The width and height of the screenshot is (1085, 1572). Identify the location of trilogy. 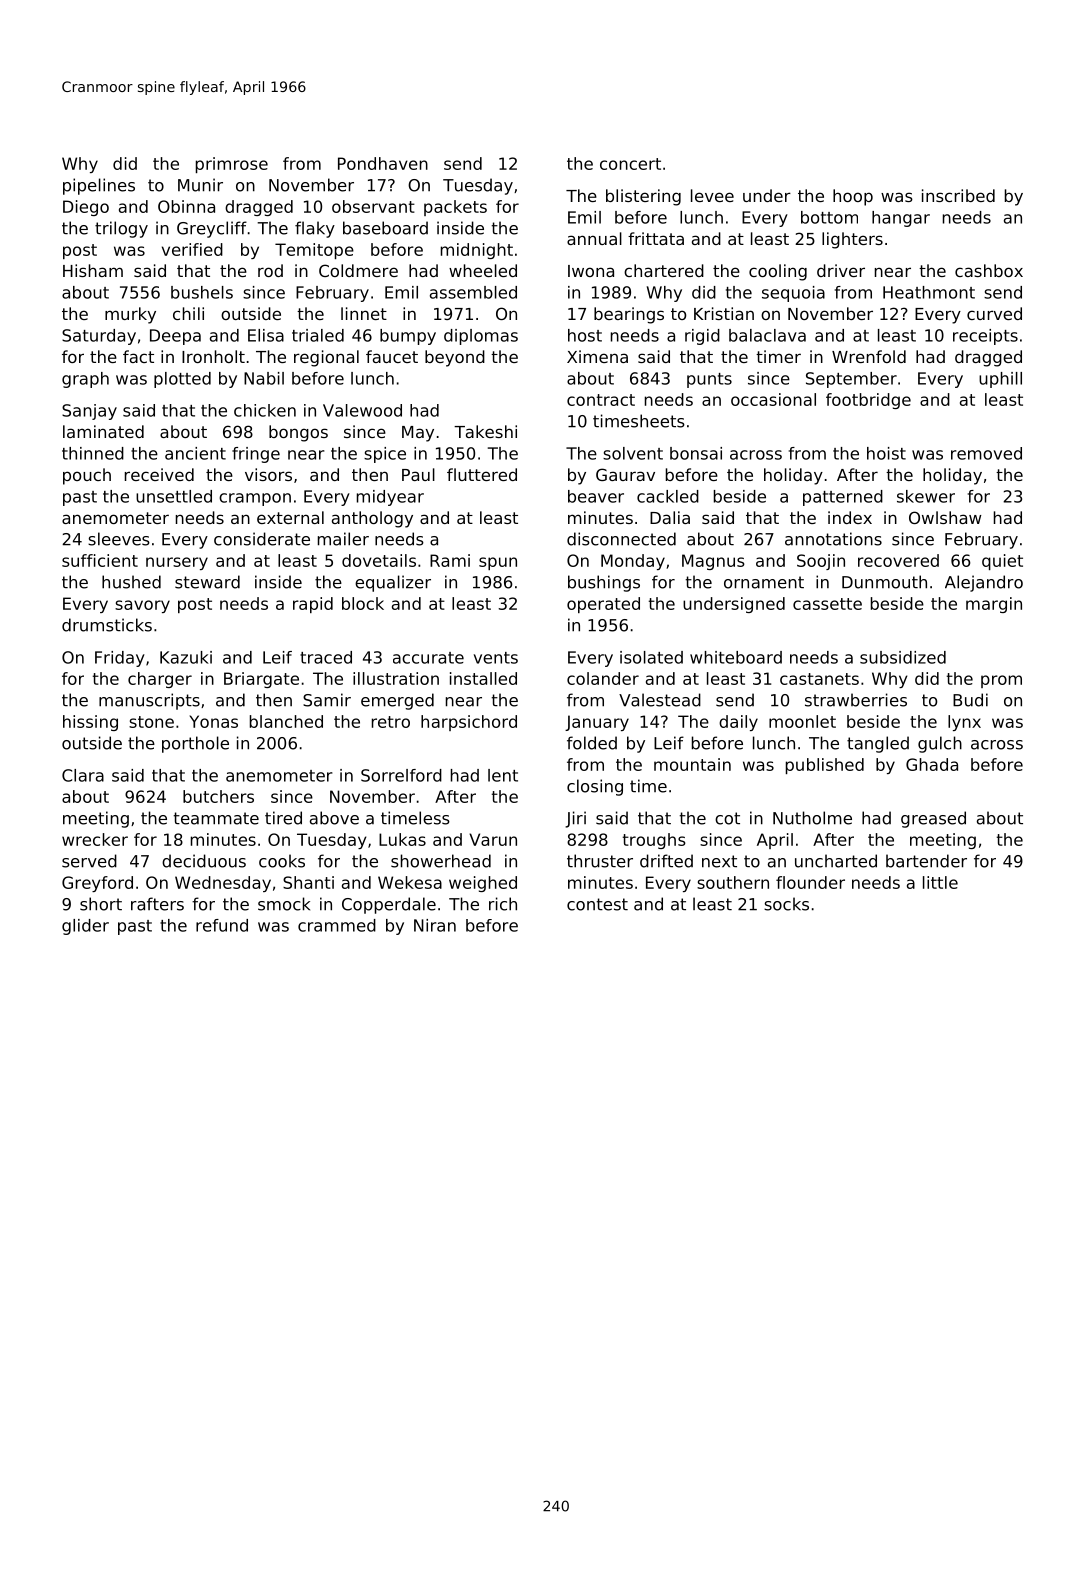
(121, 229).
